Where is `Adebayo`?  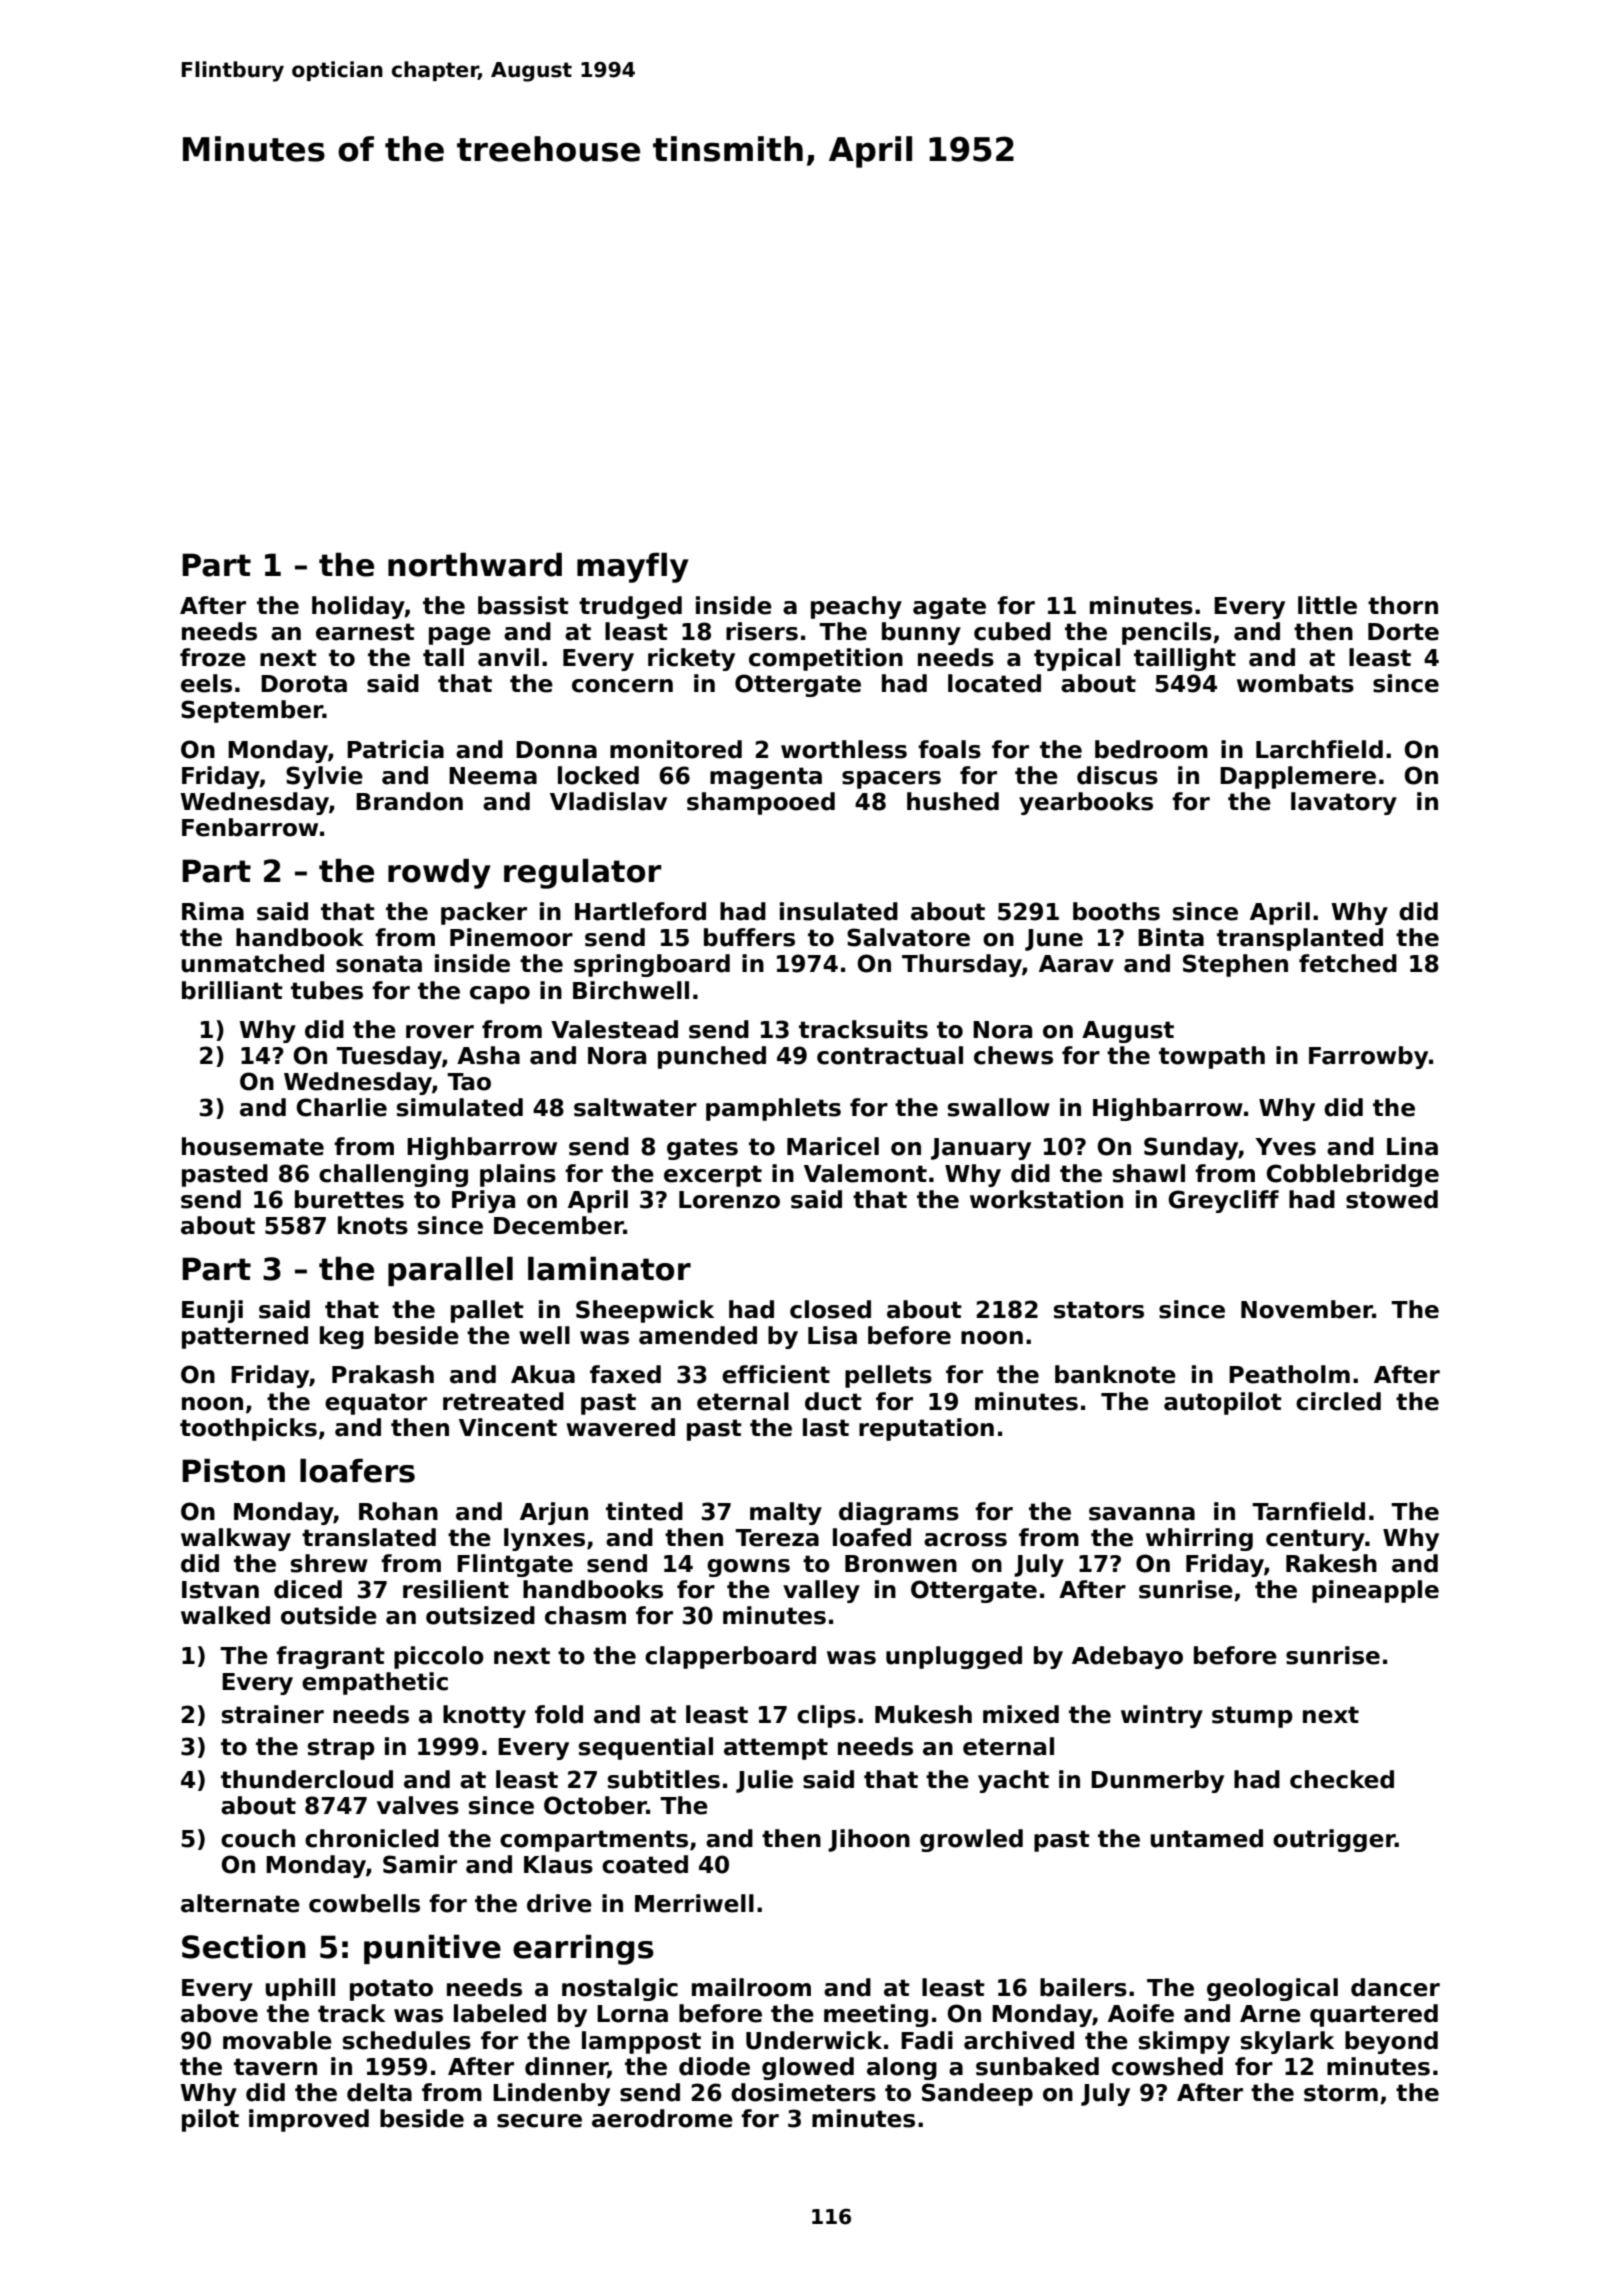
Adebayo is located at coordinates (1127, 1657).
